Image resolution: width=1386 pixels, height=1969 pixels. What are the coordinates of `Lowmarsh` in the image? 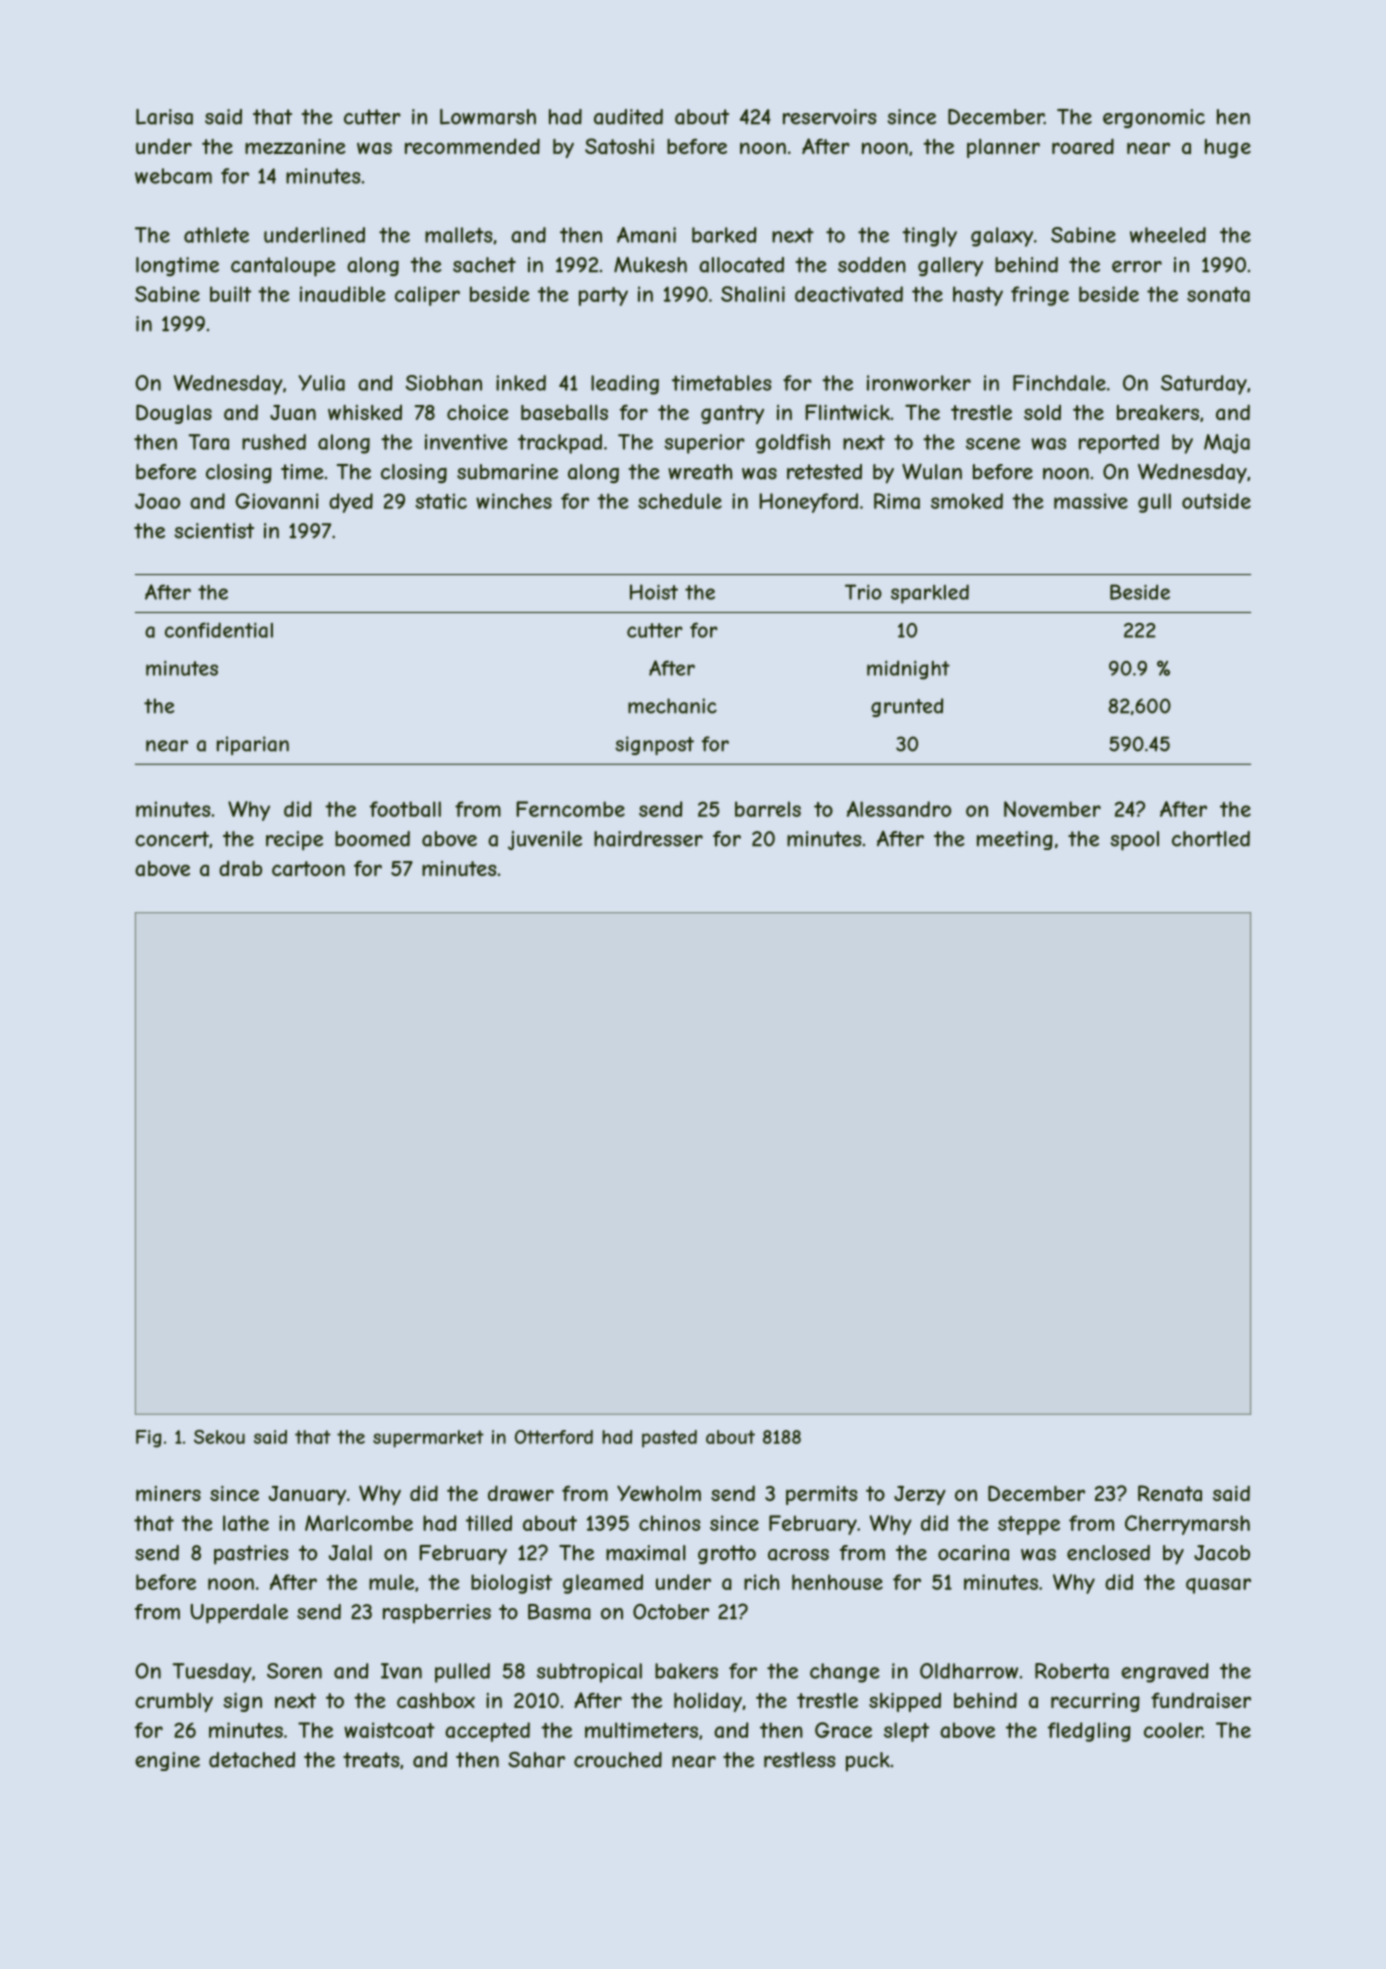 It's located at (488, 117).
